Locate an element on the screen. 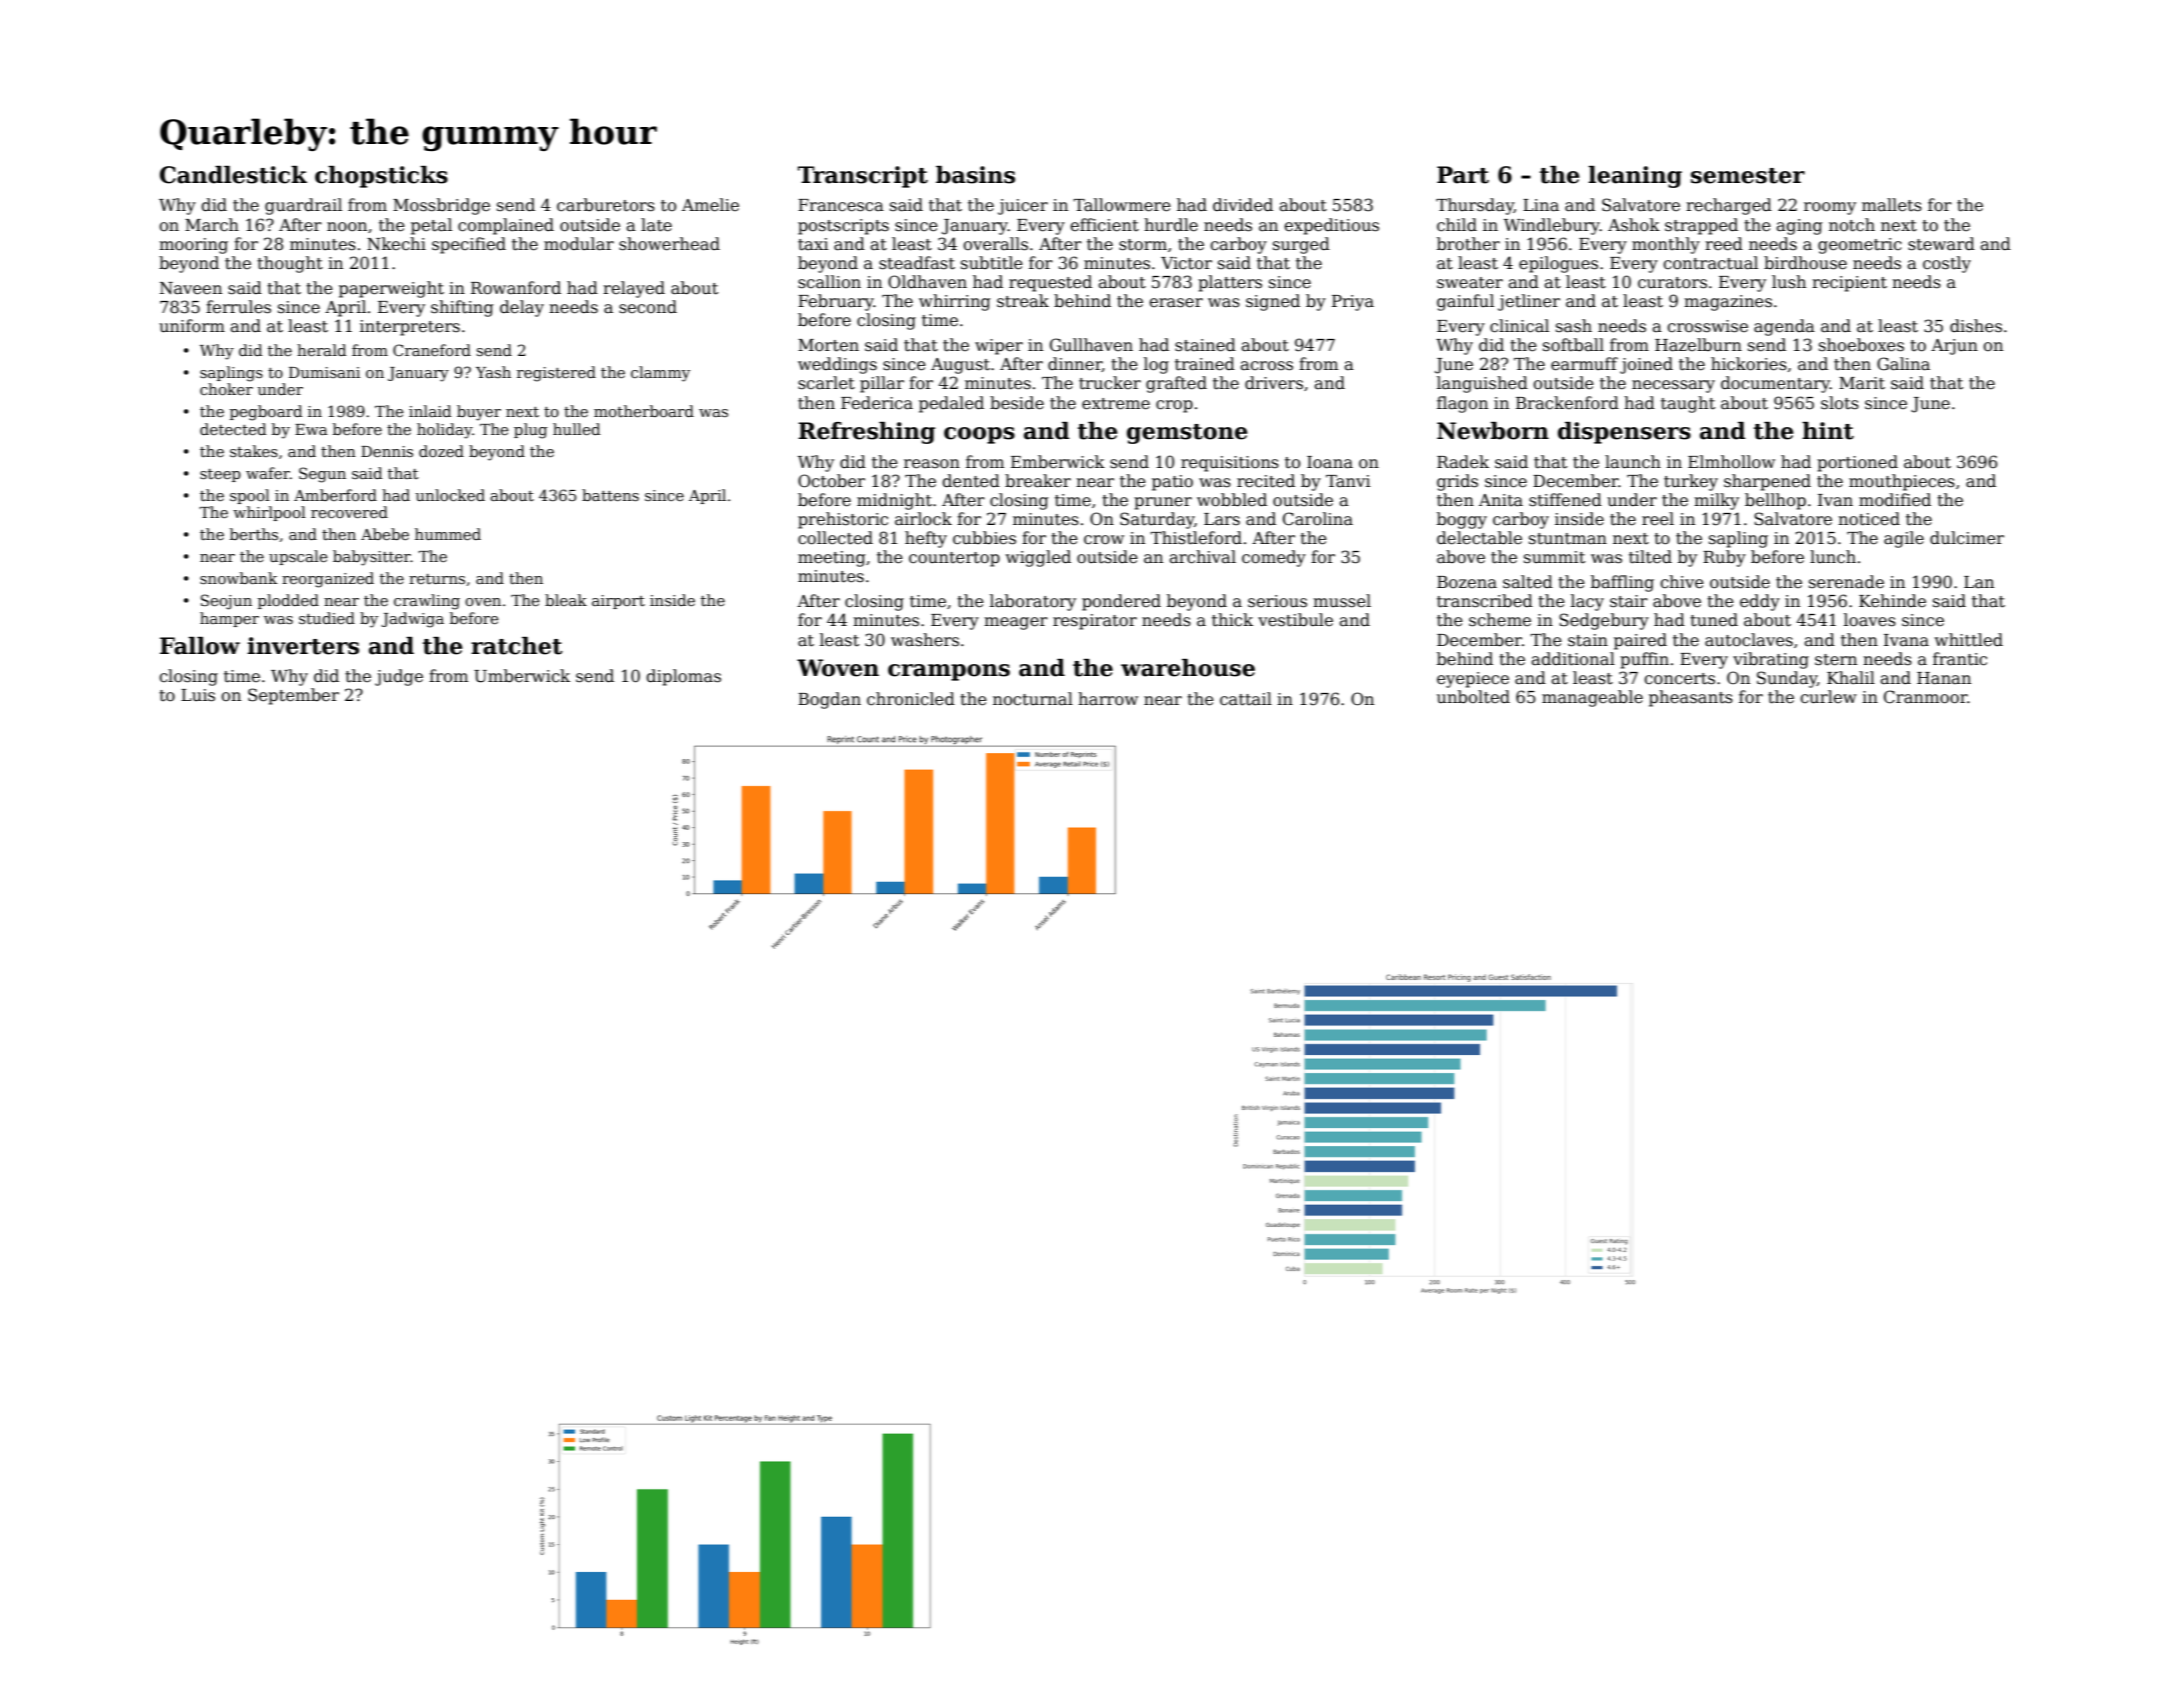  registered is located at coordinates (556, 374).
